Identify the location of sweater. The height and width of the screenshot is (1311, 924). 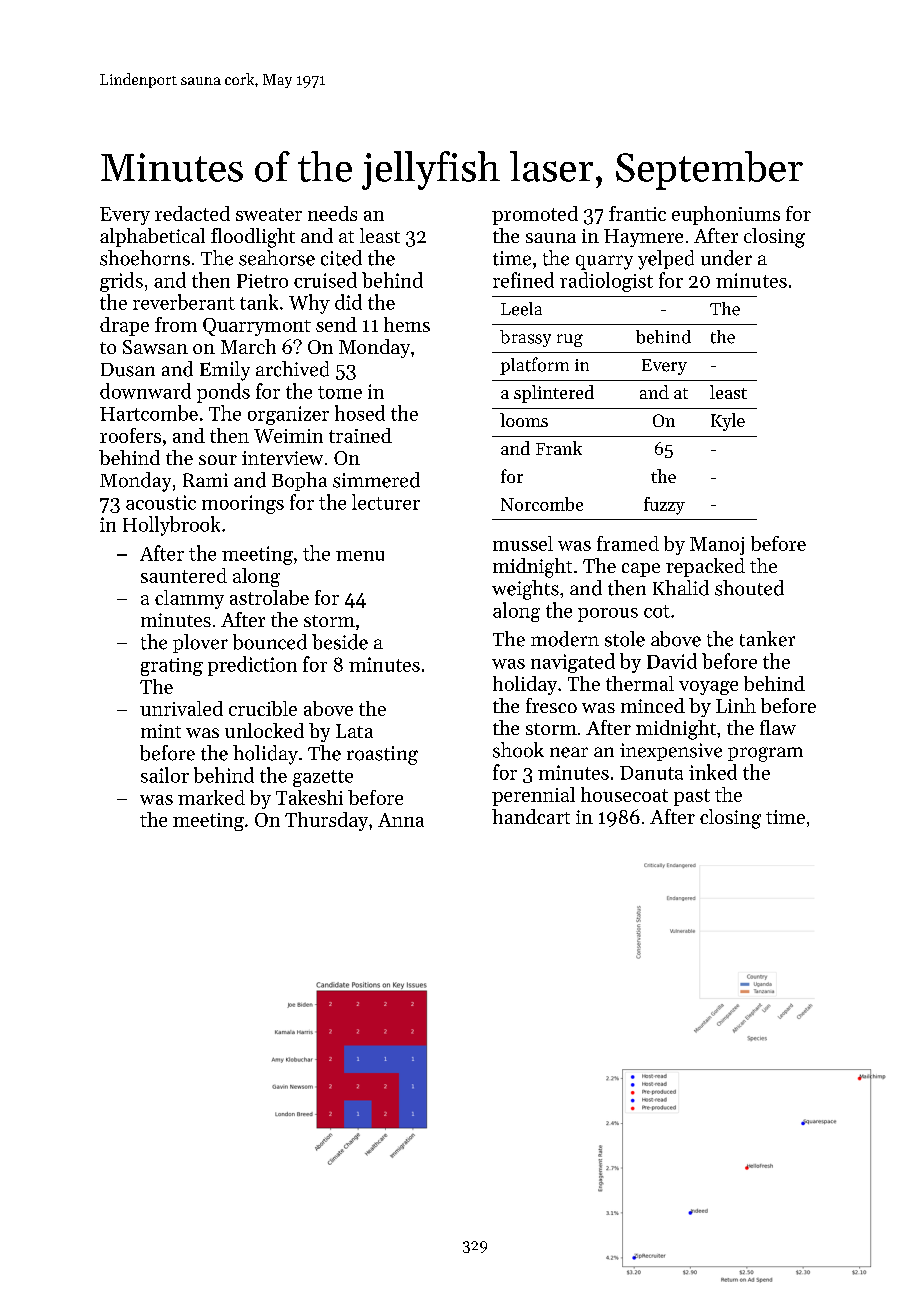
(269, 214).
